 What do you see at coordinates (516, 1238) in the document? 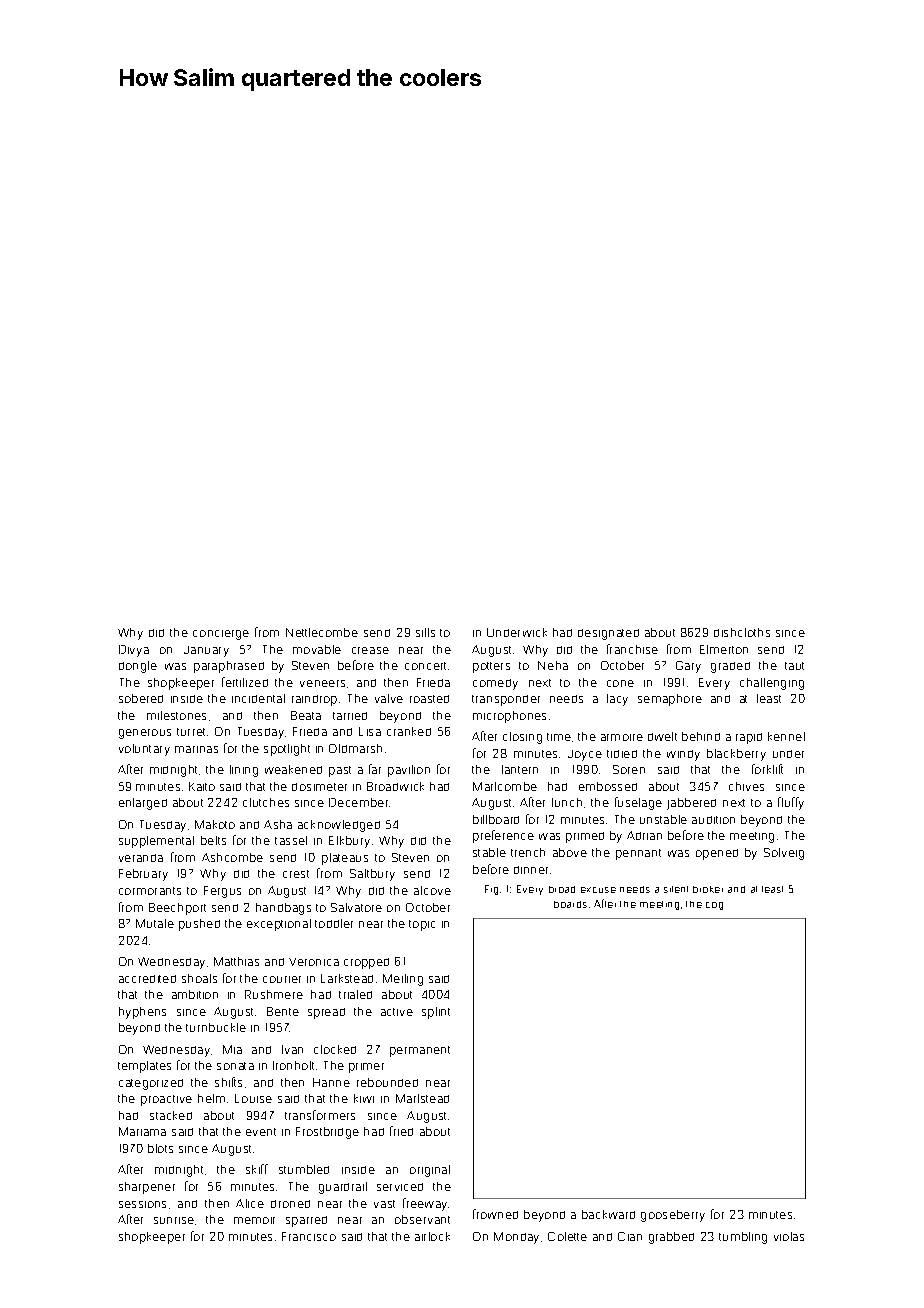
I see `Monday` at bounding box center [516, 1238].
